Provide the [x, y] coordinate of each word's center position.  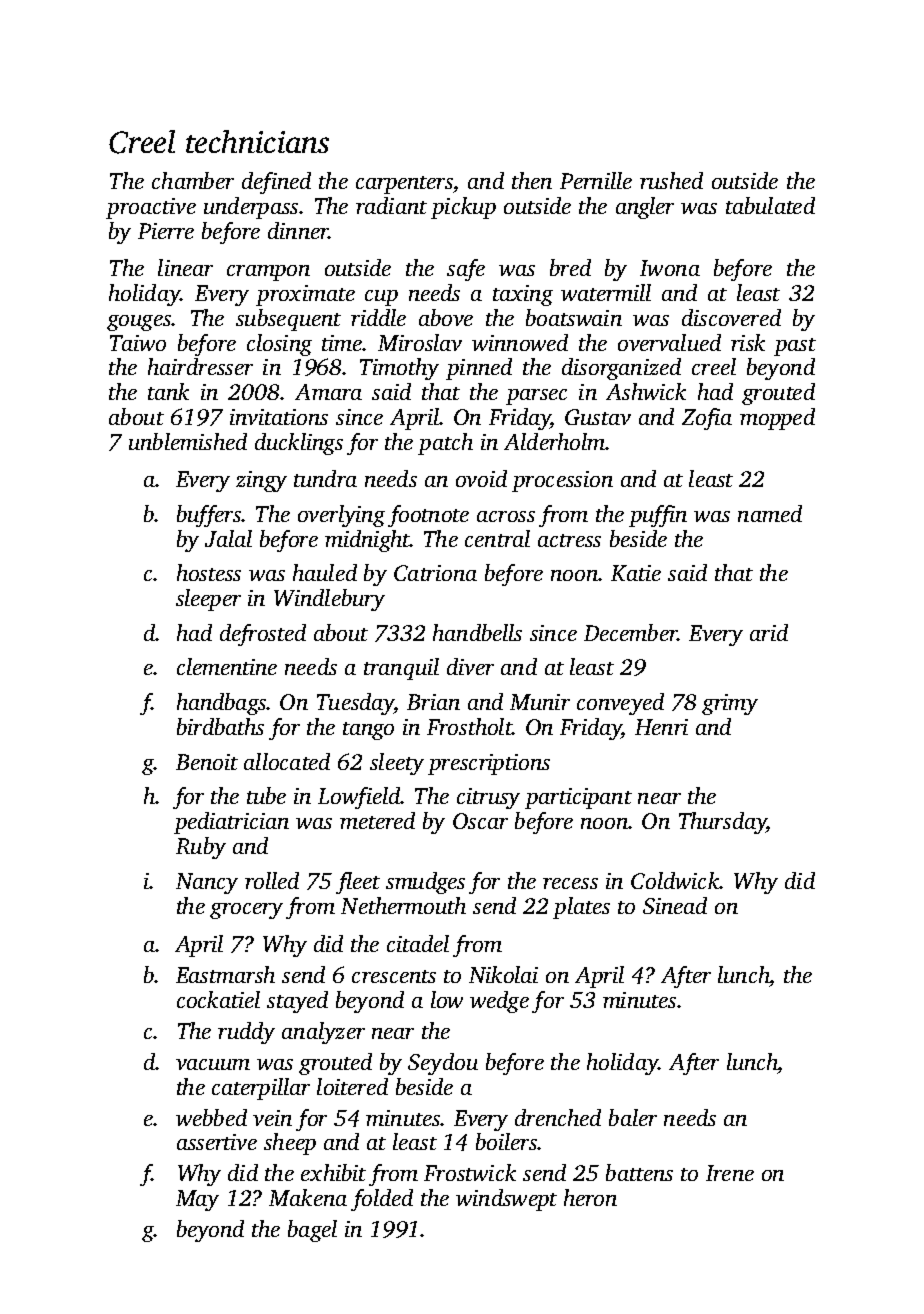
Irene [730, 1173]
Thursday [723, 823]
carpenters [404, 185]
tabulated [770, 205]
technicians [257, 141]
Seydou [443, 1064]
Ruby [201, 848]
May [197, 1200]
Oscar [480, 821]
